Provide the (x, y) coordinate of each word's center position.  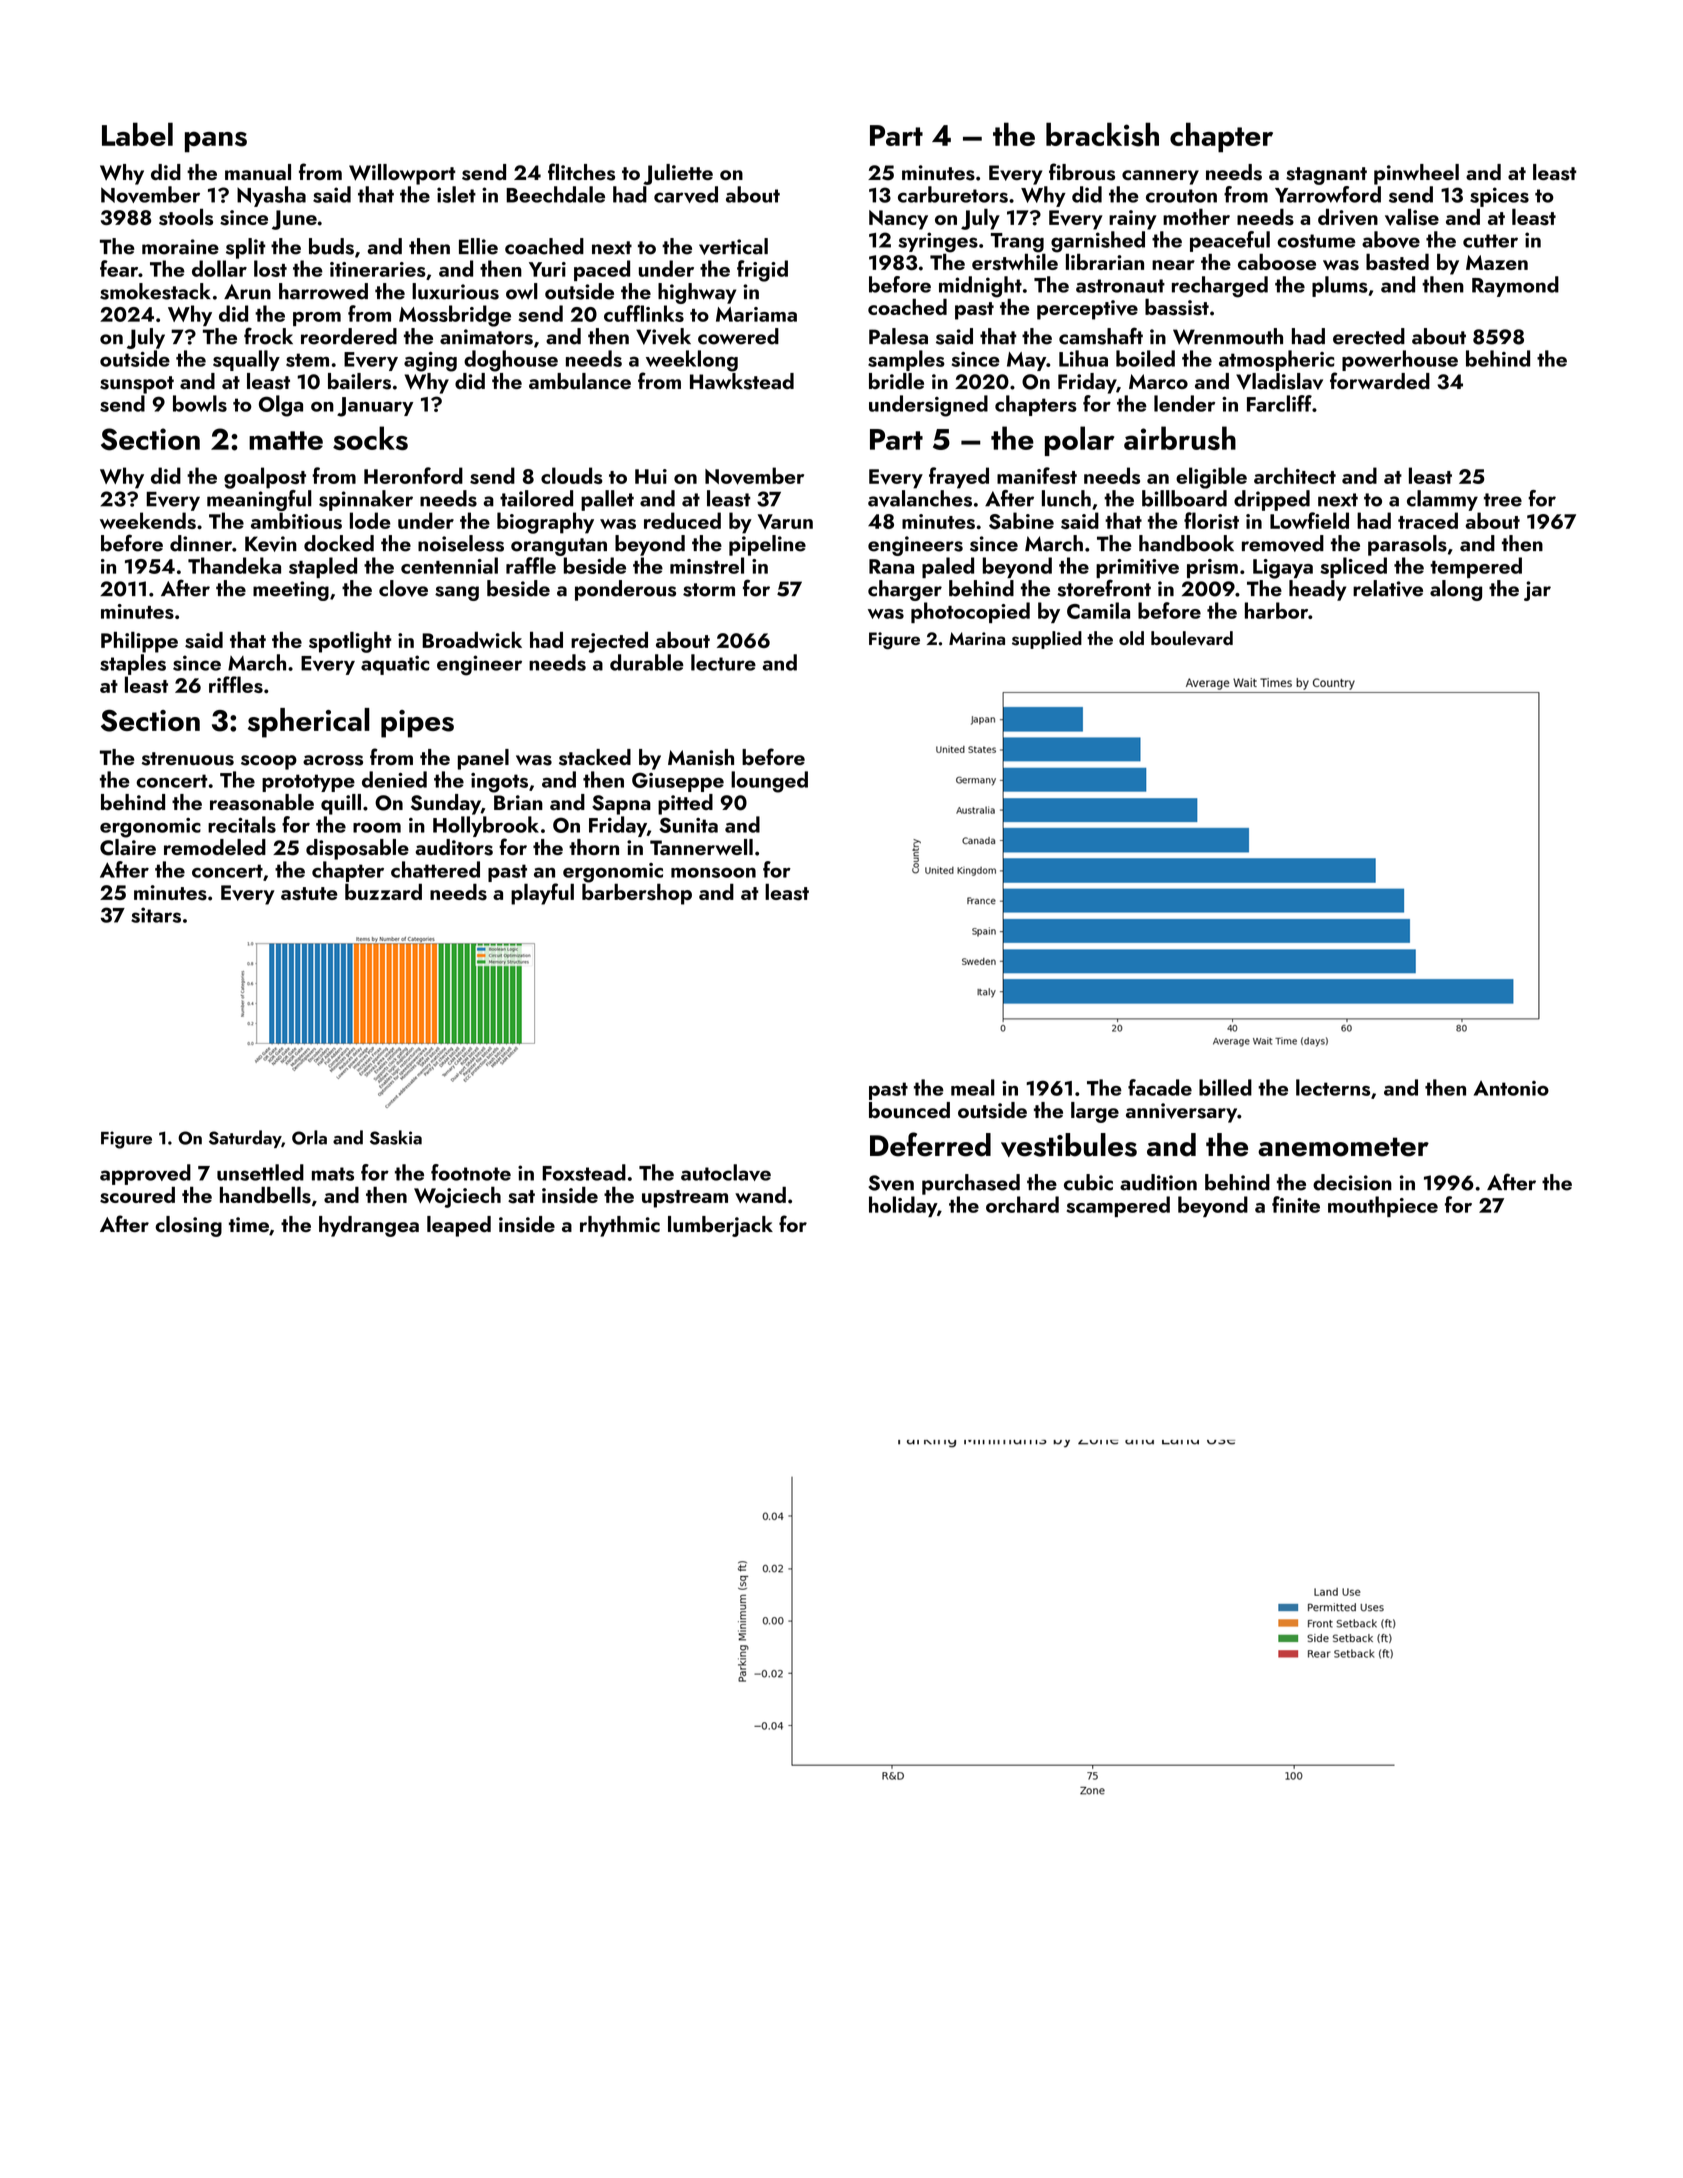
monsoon (713, 873)
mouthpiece (1383, 1206)
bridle (896, 381)
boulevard (1192, 638)
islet (456, 194)
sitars (156, 915)
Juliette (678, 174)
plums (1340, 286)
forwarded (1380, 380)
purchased (971, 1184)
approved (145, 1174)
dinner (201, 543)
